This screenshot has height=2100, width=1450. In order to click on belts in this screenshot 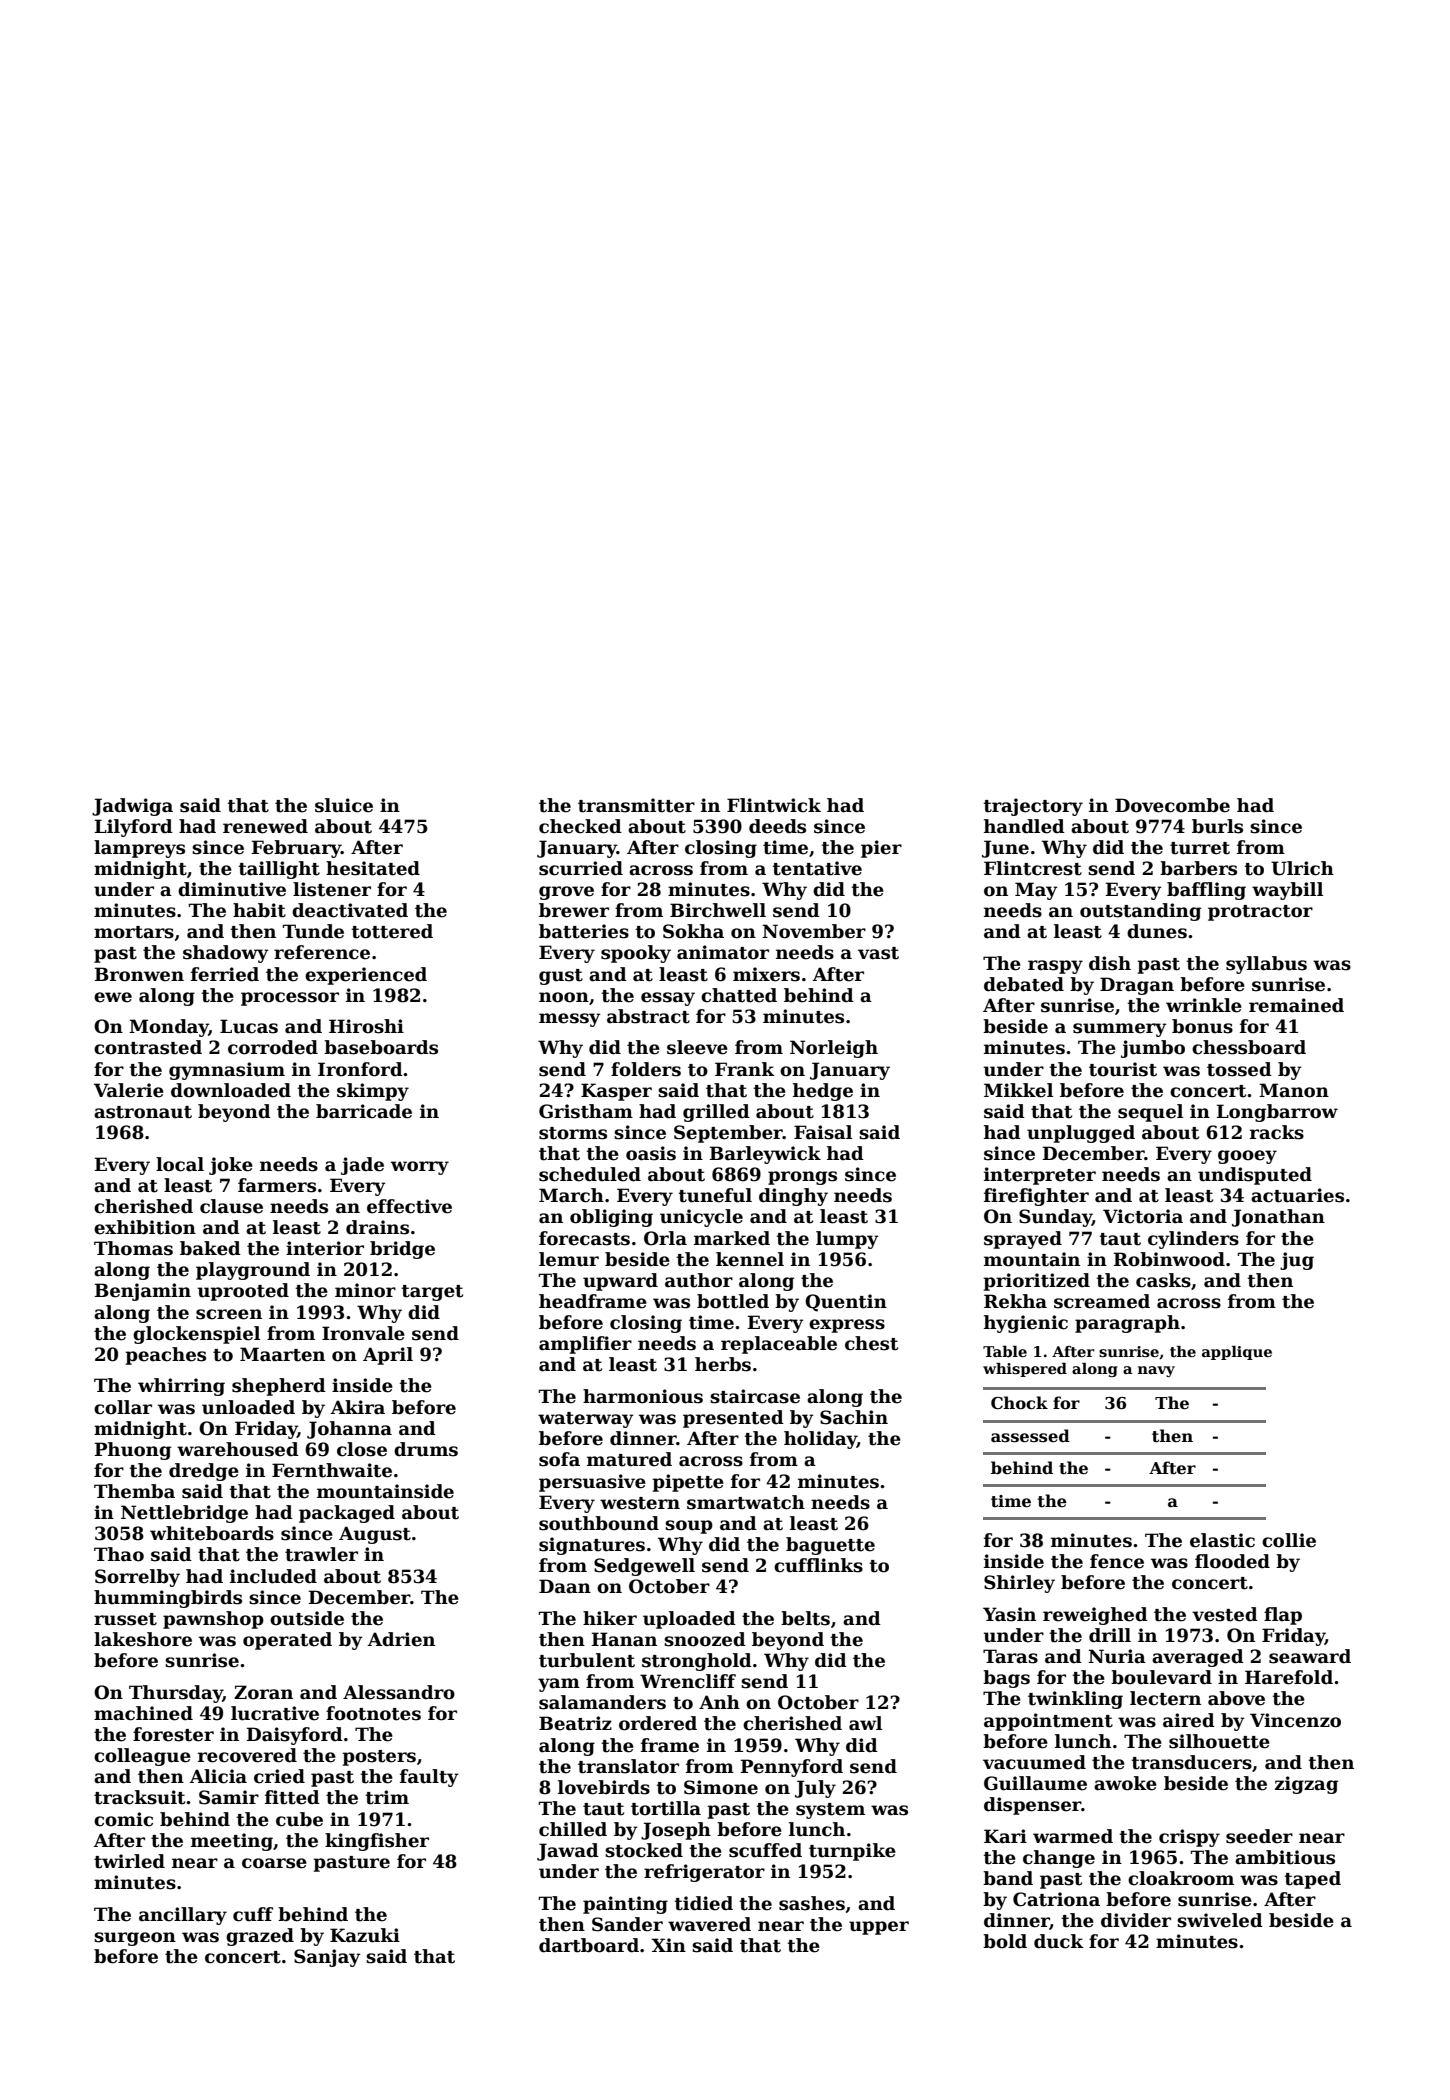, I will do `click(805, 1618)`.
